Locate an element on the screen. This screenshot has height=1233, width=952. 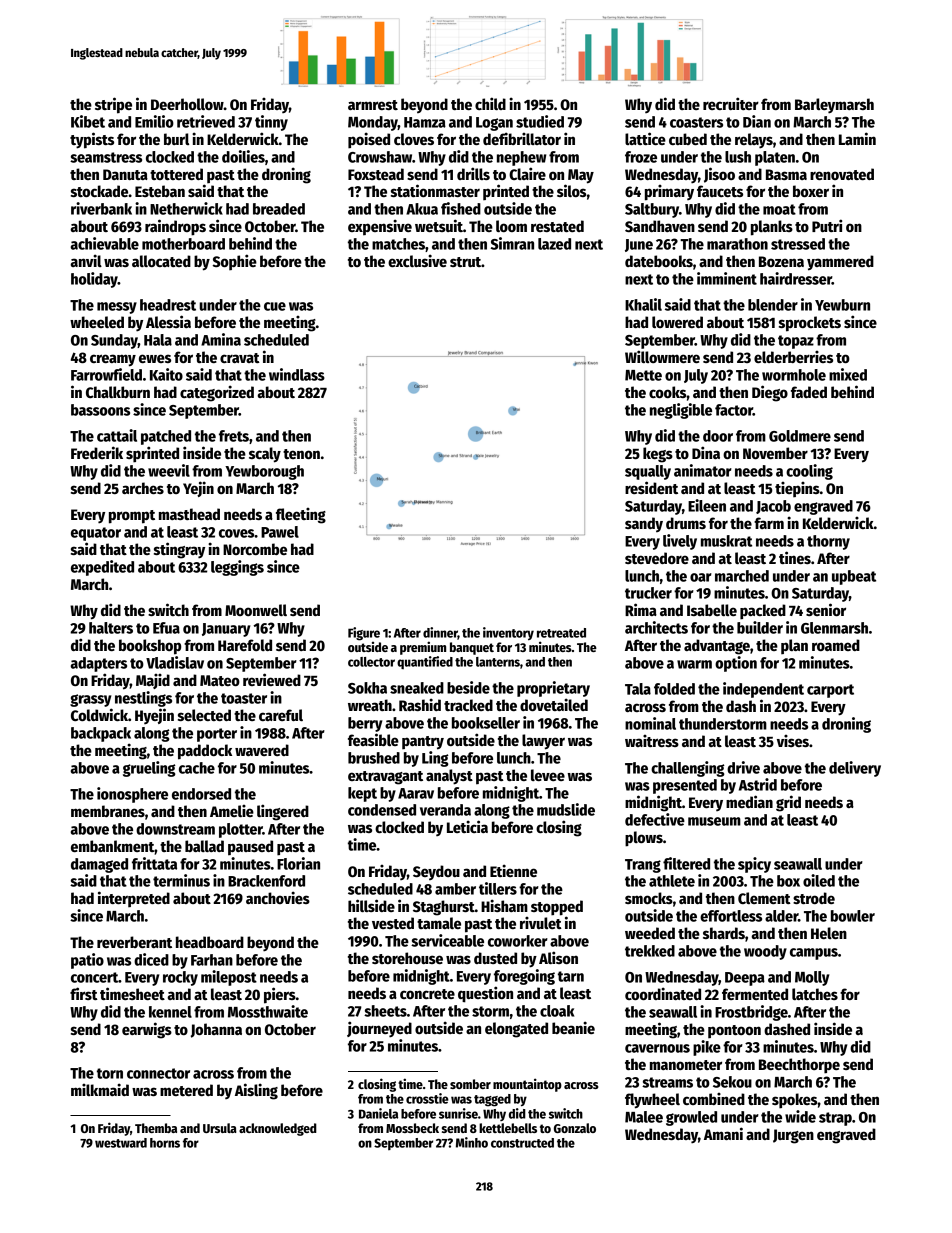
sandy is located at coordinates (644, 524).
